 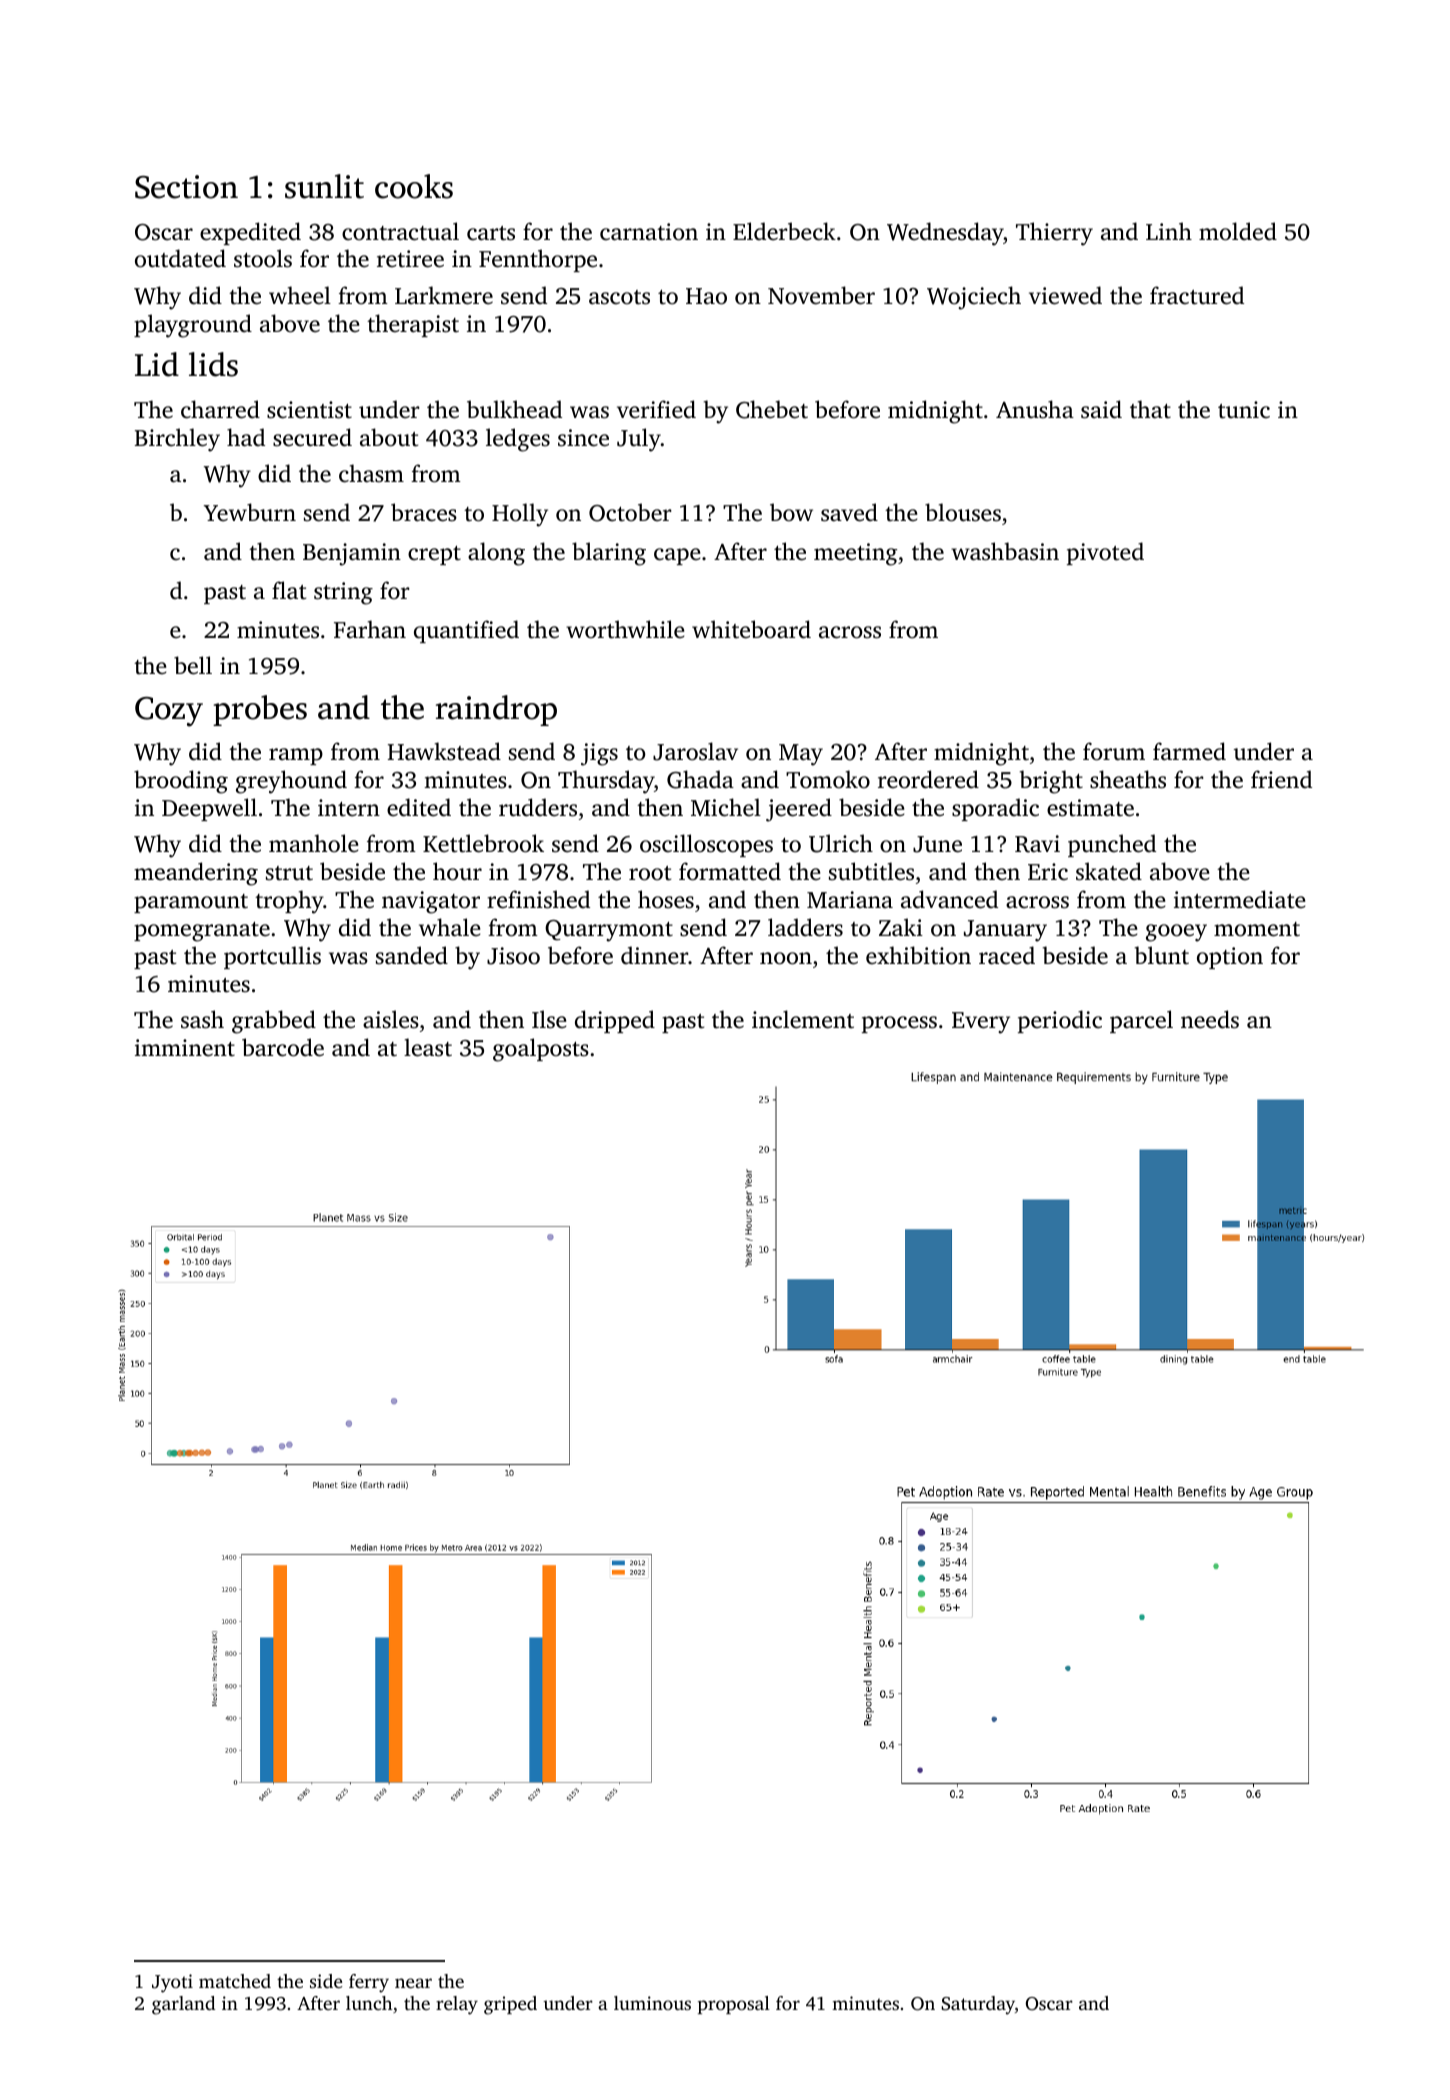 I want to click on goalposts, so click(x=541, y=1050).
